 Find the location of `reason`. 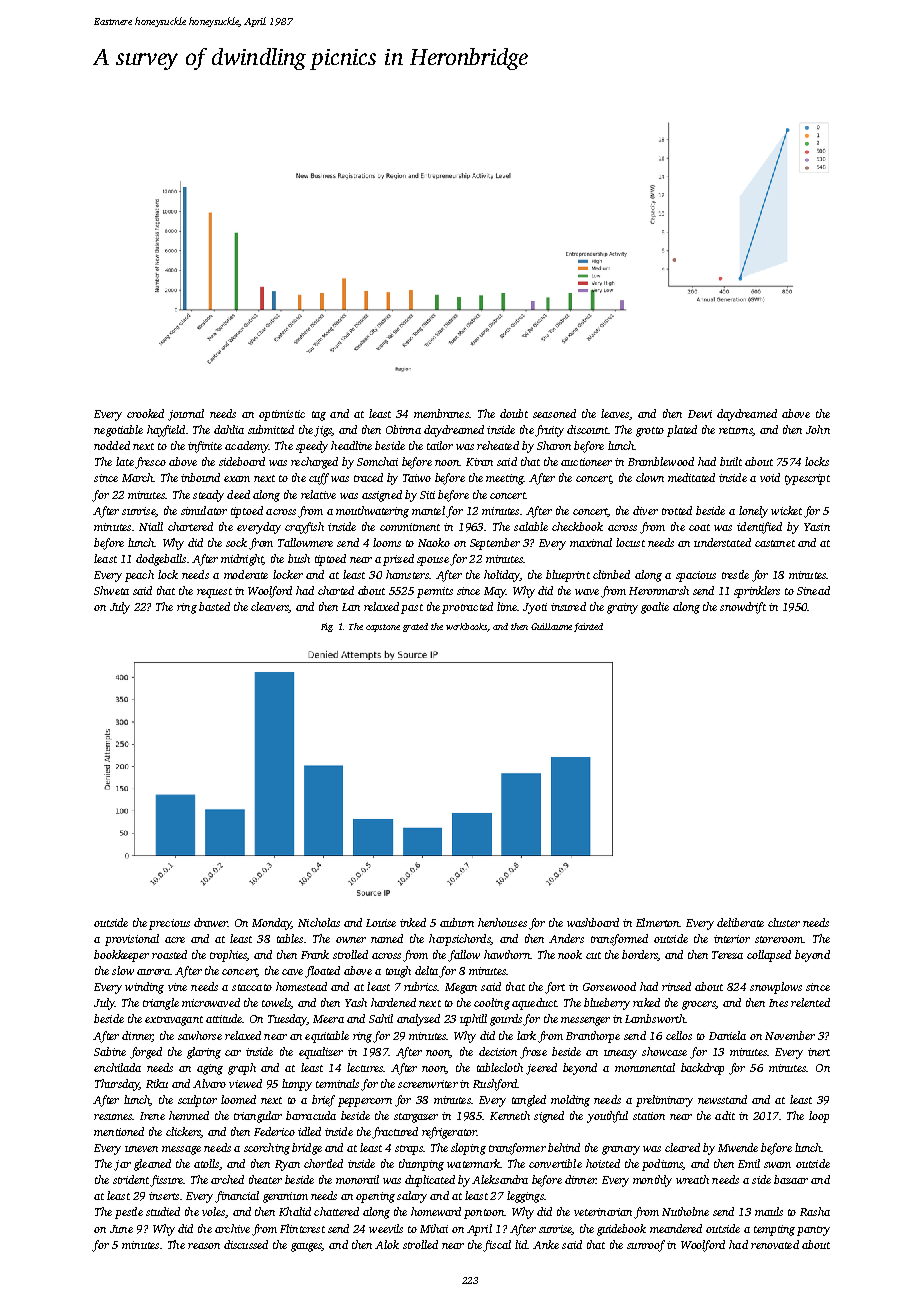

reason is located at coordinates (204, 1246).
